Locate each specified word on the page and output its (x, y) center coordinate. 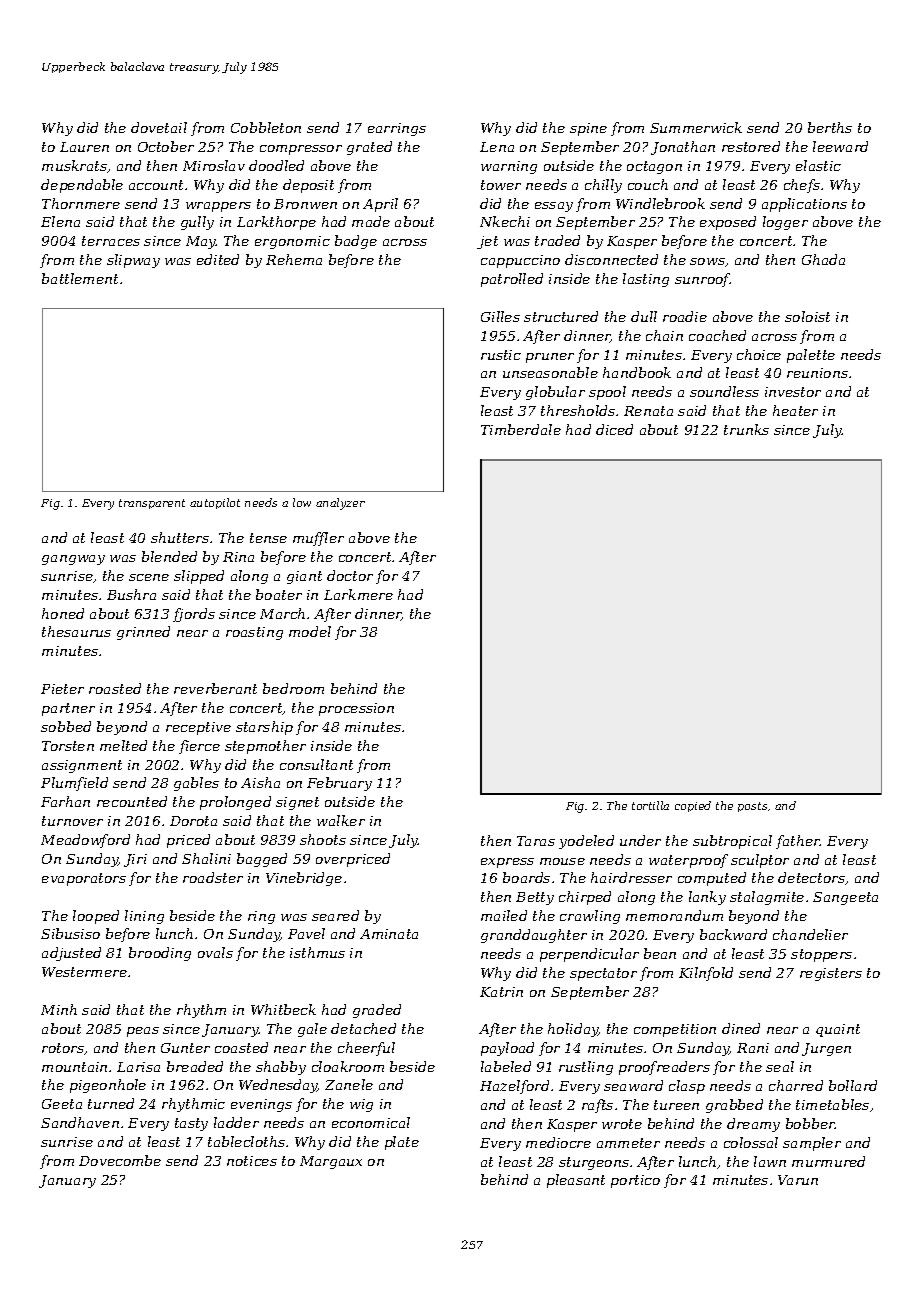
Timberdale (521, 429)
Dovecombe (120, 1160)
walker (341, 820)
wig (361, 1105)
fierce (199, 747)
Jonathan (683, 148)
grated (369, 148)
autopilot (215, 503)
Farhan (65, 801)
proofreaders (664, 1068)
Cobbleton (266, 127)
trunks (746, 429)
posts (752, 807)
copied (693, 806)
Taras (536, 841)
